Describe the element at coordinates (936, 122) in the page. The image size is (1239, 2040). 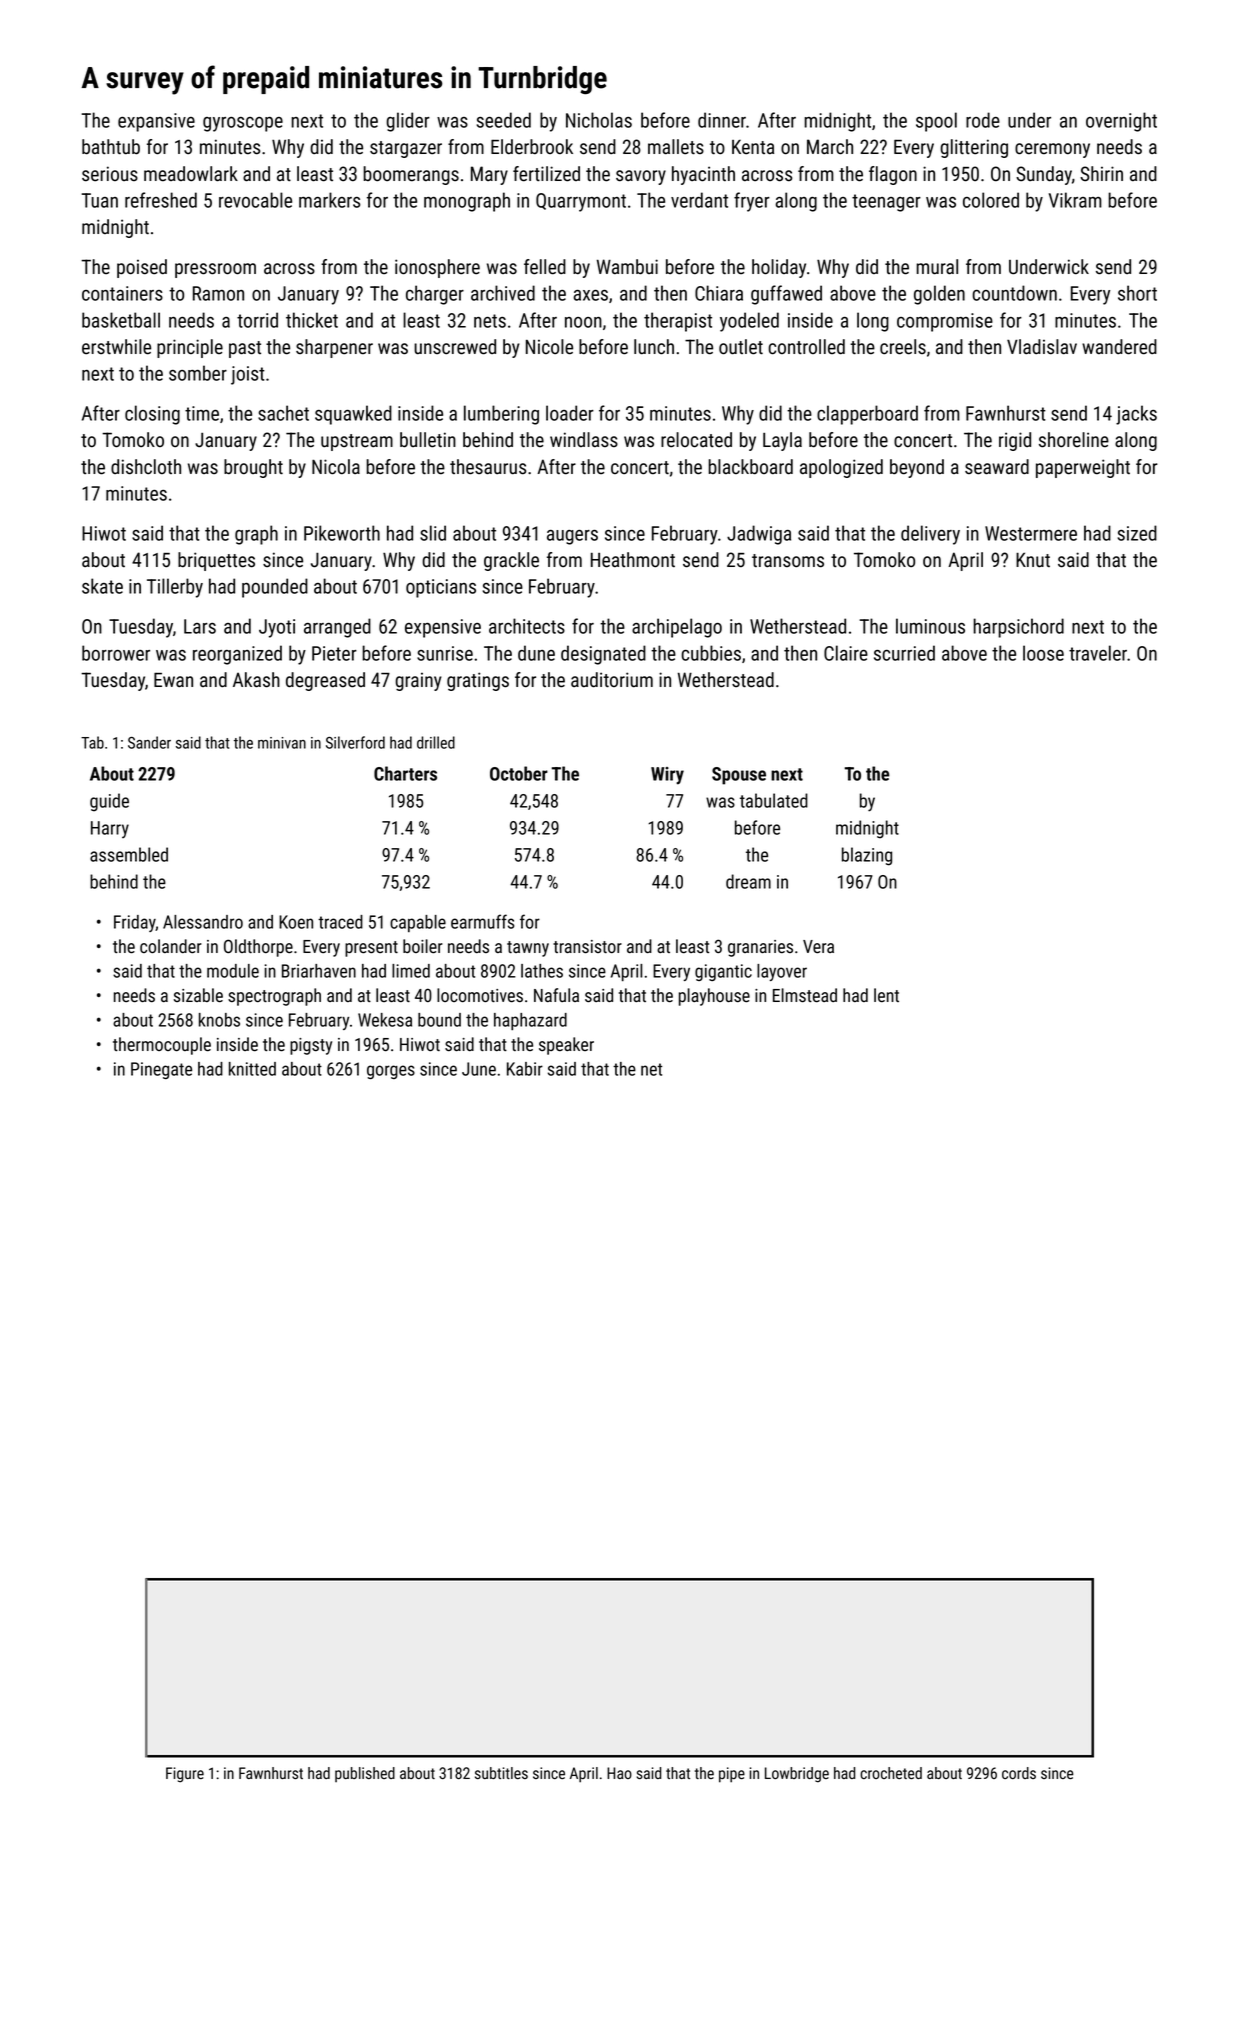
I see `spool` at that location.
